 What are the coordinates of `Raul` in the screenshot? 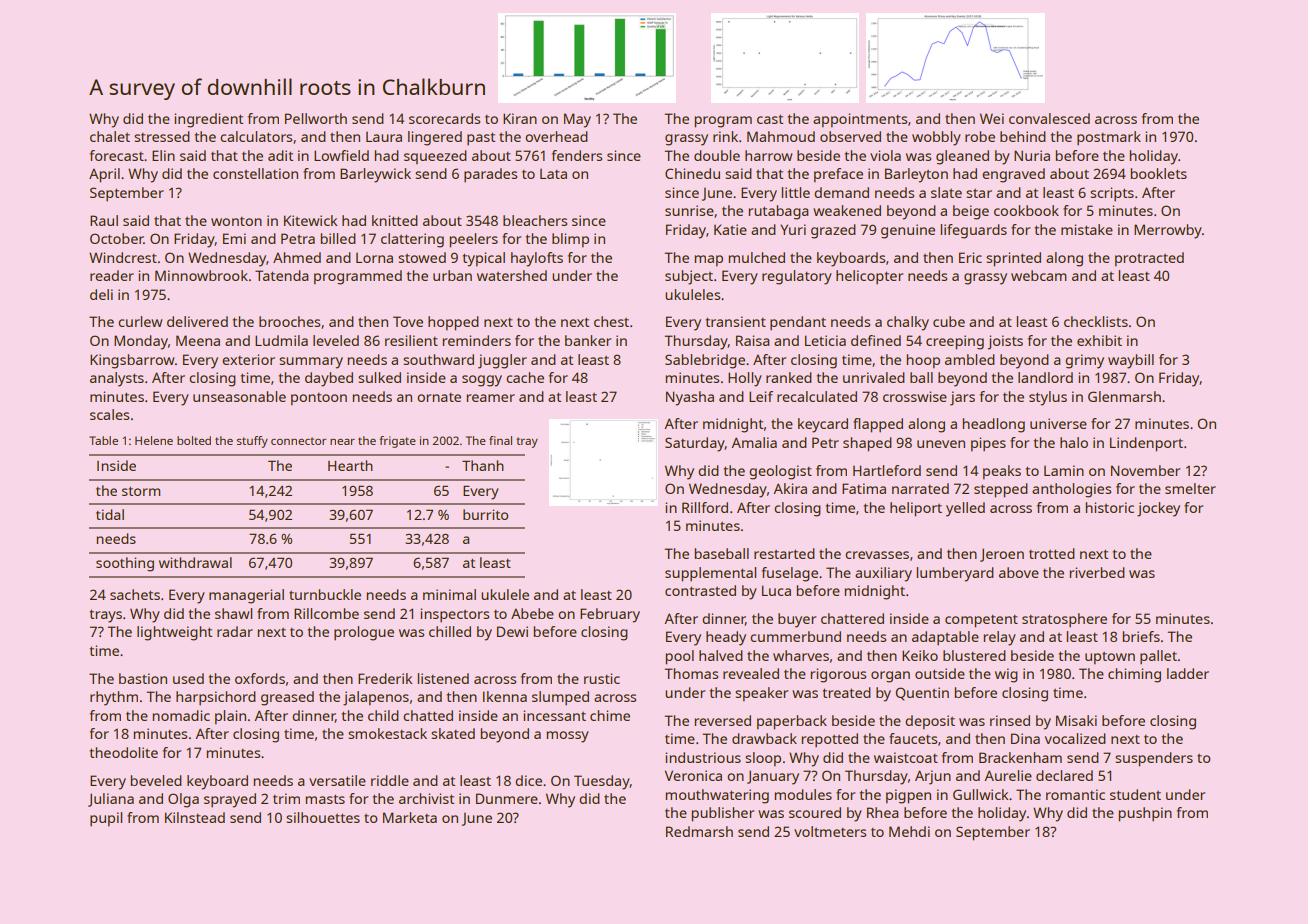 It's located at (104, 220).
